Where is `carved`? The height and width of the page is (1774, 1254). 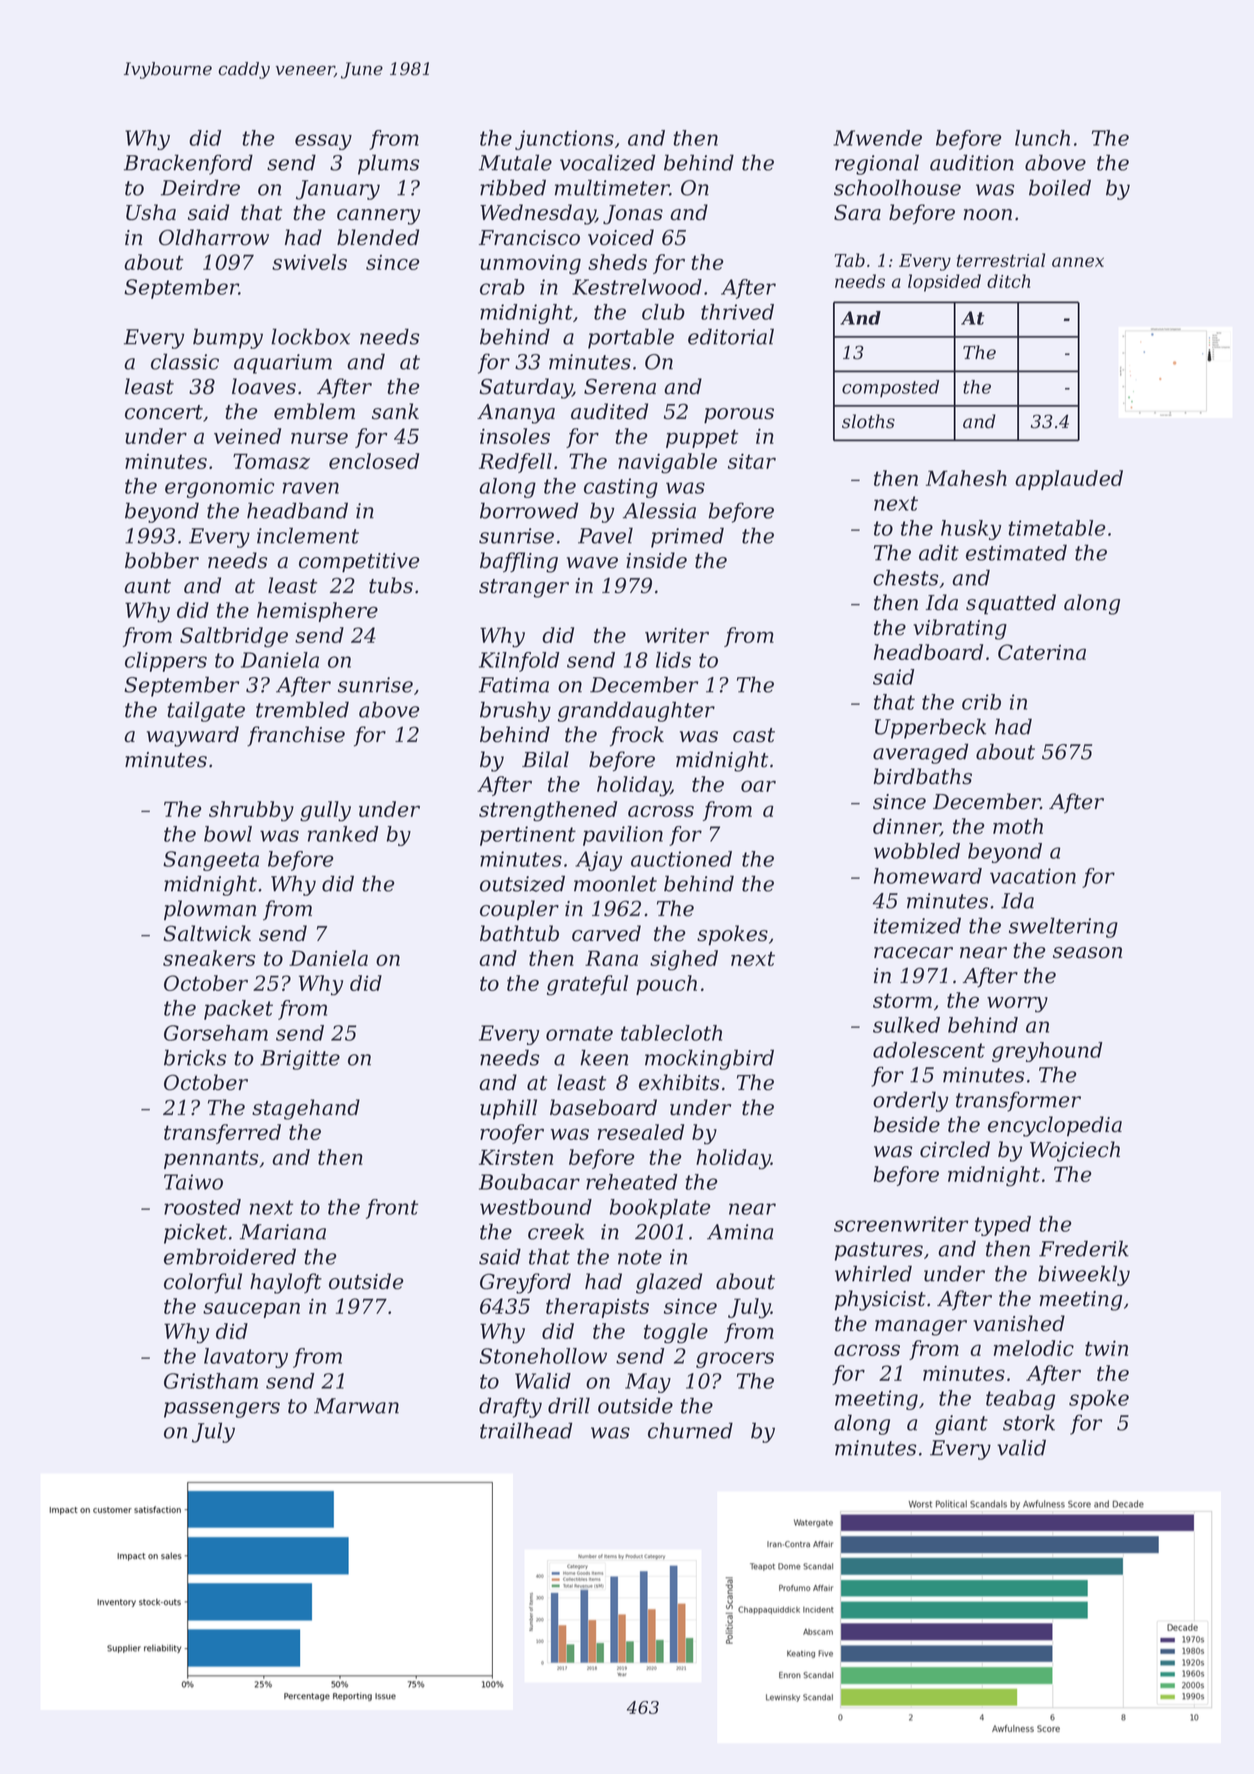
carved is located at coordinates (606, 933).
